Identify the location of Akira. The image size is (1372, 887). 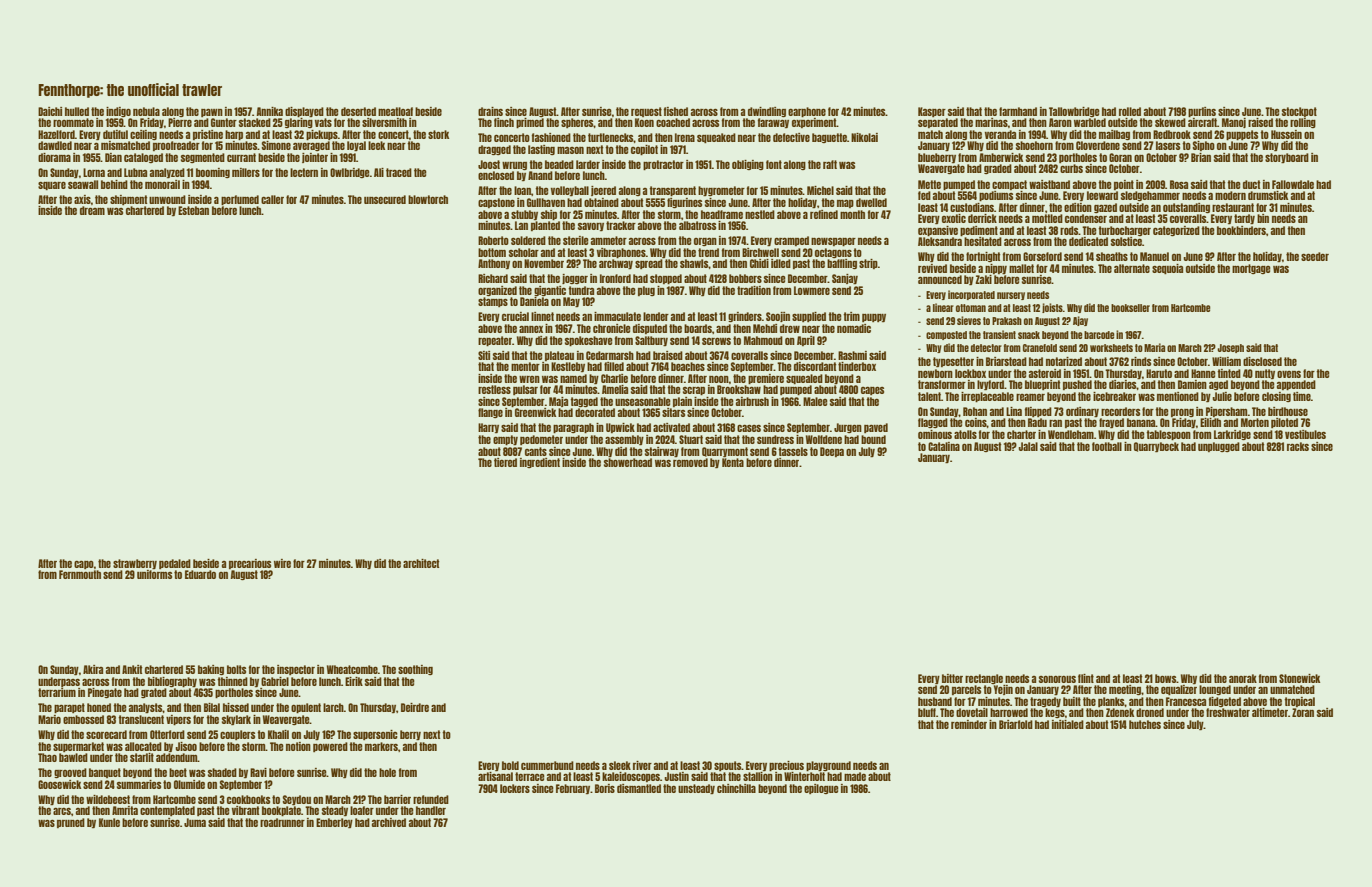
(93, 669).
